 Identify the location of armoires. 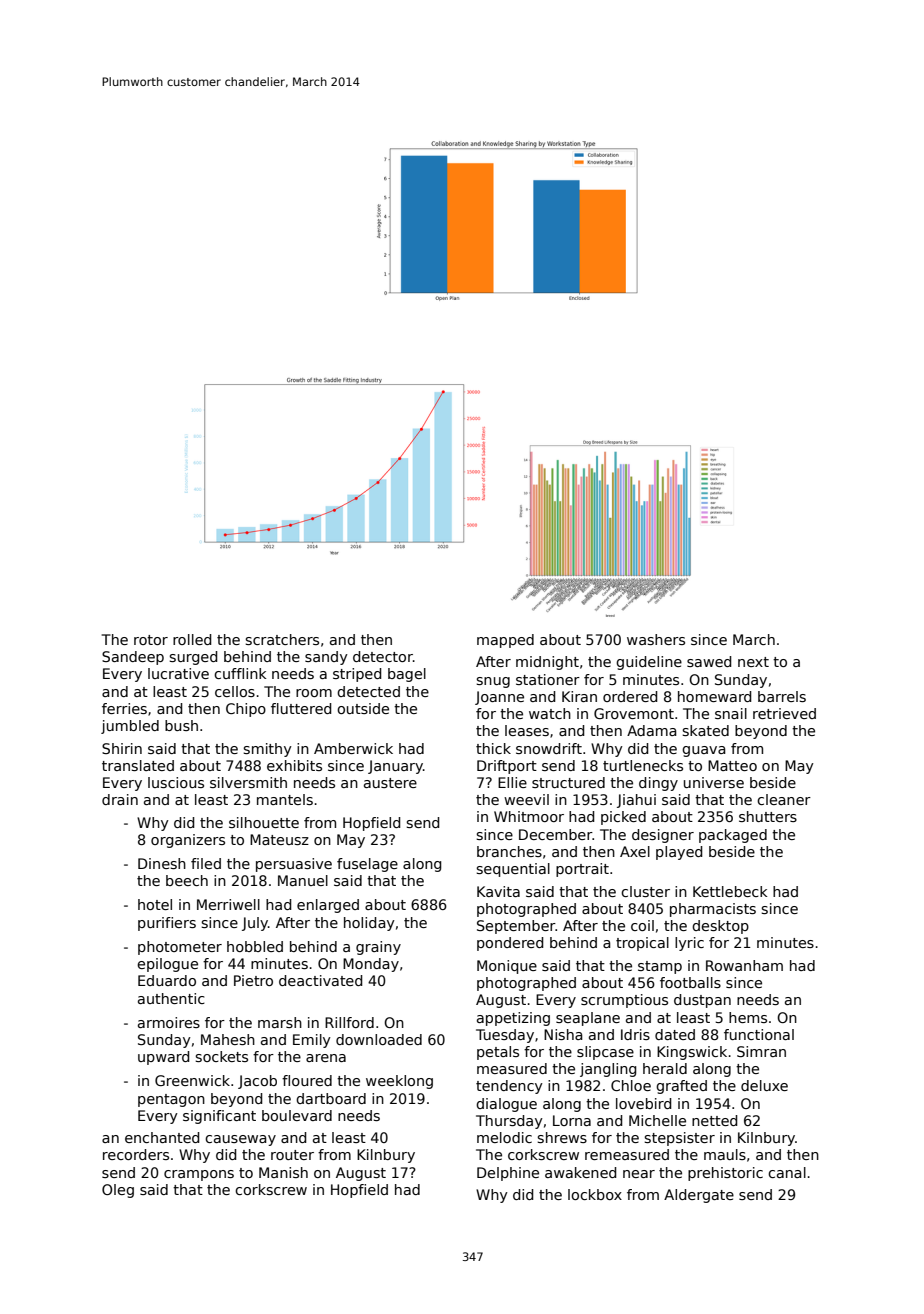
(169, 1022).
